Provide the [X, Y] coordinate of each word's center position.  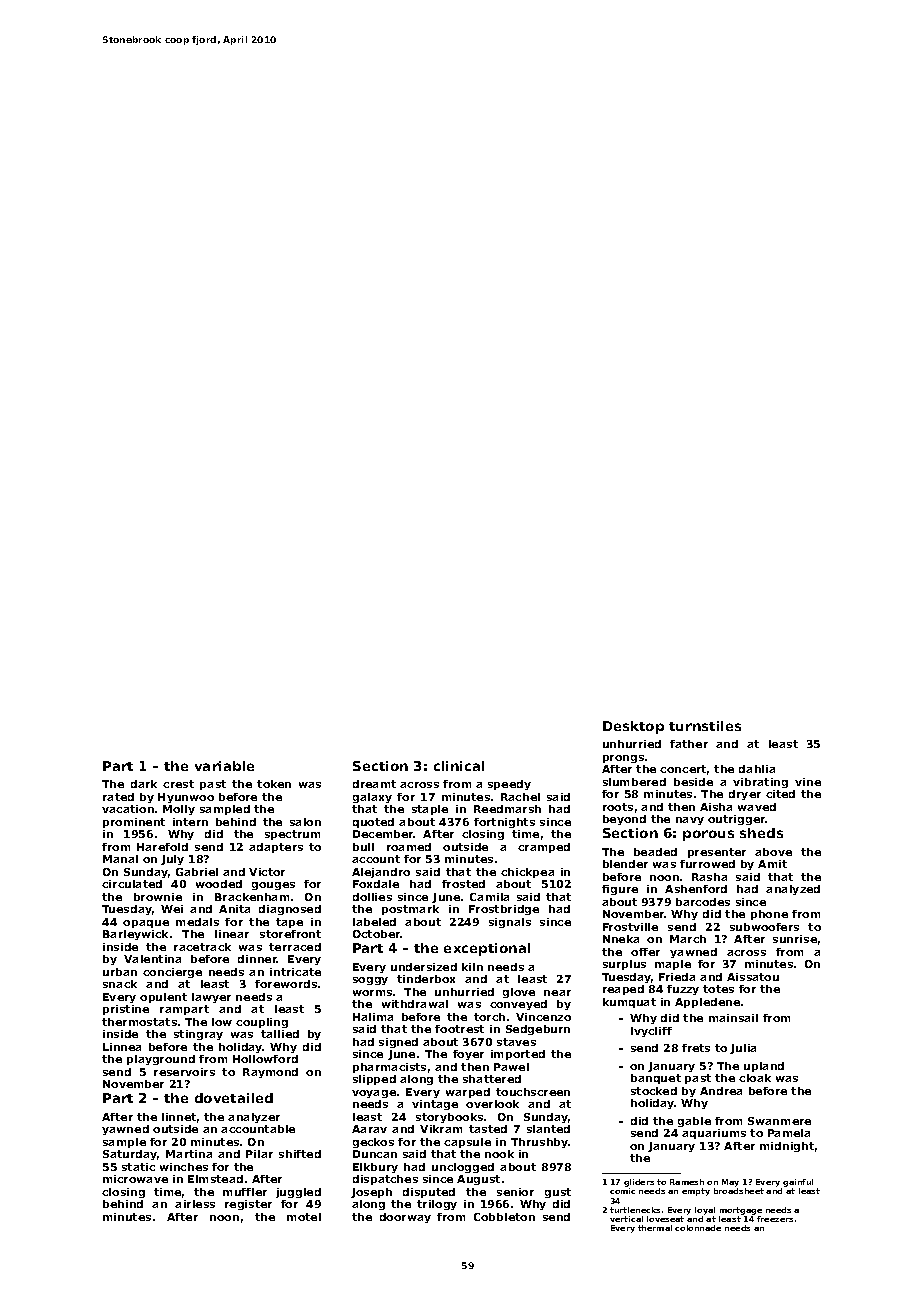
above [773, 852]
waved [757, 807]
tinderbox [426, 979]
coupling [262, 1023]
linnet [179, 1117]
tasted [488, 1129]
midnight [787, 1147]
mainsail [733, 1018]
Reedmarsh [507, 809]
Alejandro [381, 873]
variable [224, 766]
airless [195, 1204]
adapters [276, 848]
